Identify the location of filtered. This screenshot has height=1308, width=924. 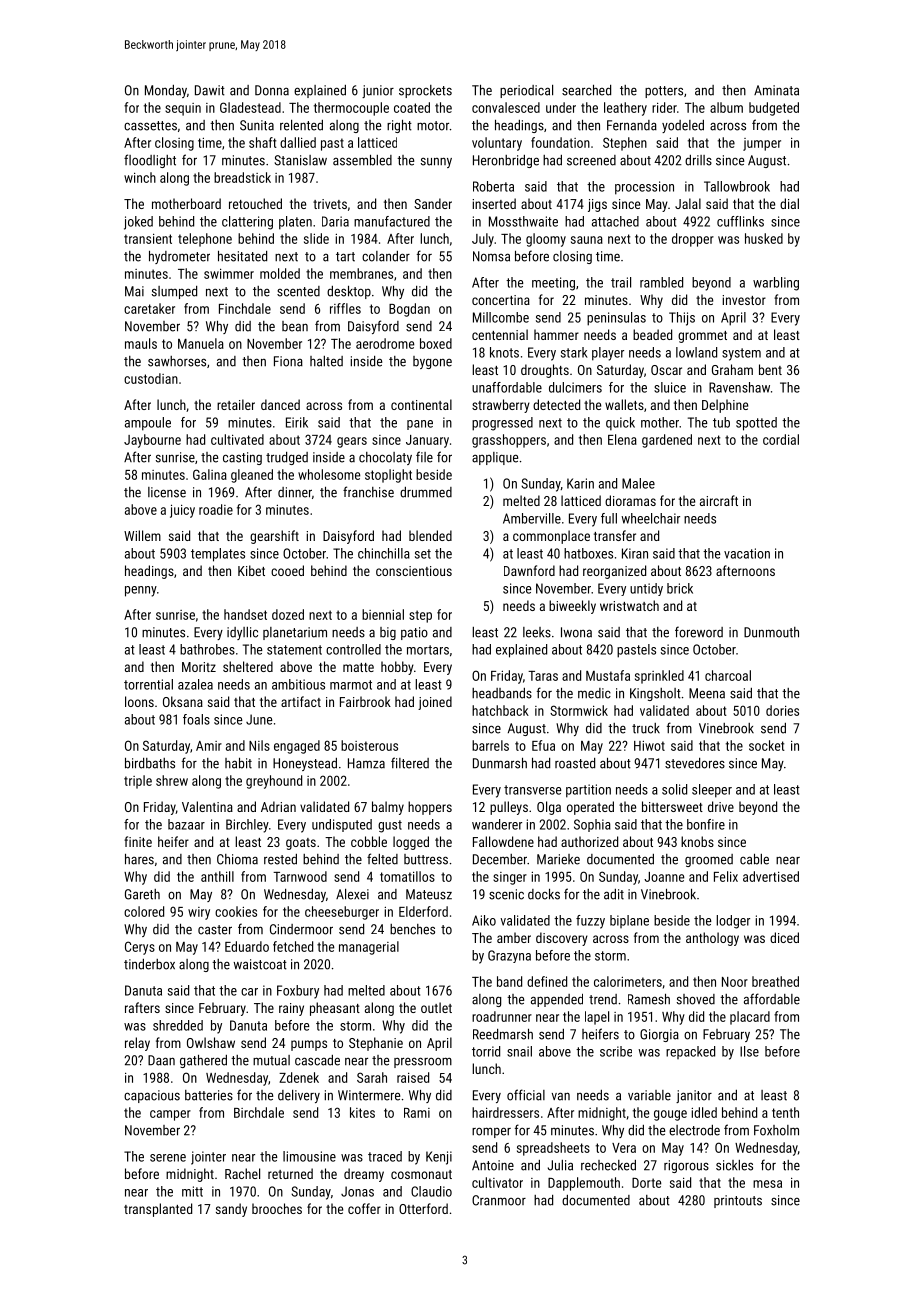
(410, 763).
